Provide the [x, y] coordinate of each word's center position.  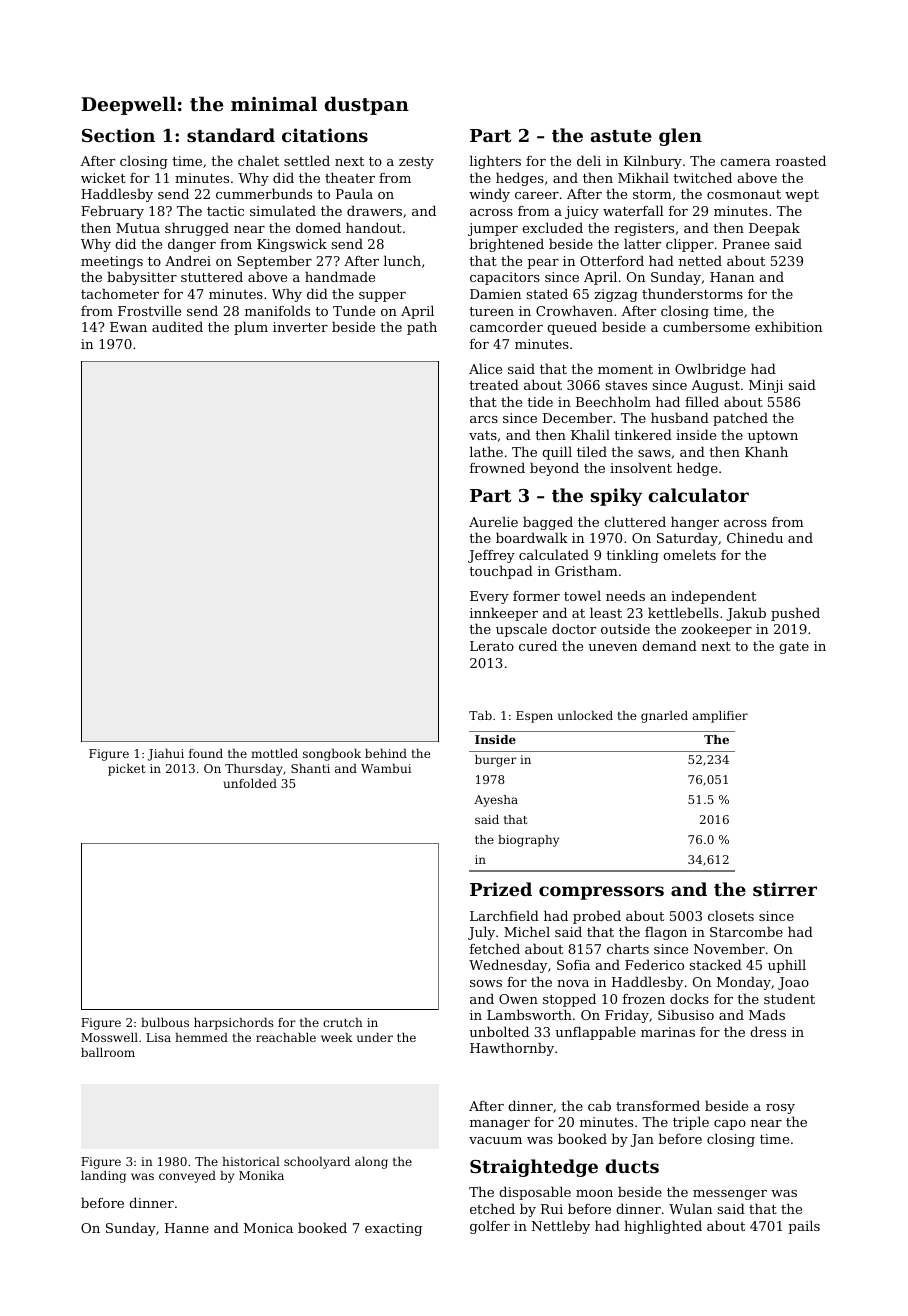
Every [489, 597]
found [206, 753]
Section [118, 135]
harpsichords [234, 1024]
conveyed [187, 1177]
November [729, 948]
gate [794, 648]
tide [540, 401]
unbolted [499, 1031]
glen [680, 137]
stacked [716, 964]
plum [251, 328]
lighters [495, 162]
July [481, 933]
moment [625, 369]
